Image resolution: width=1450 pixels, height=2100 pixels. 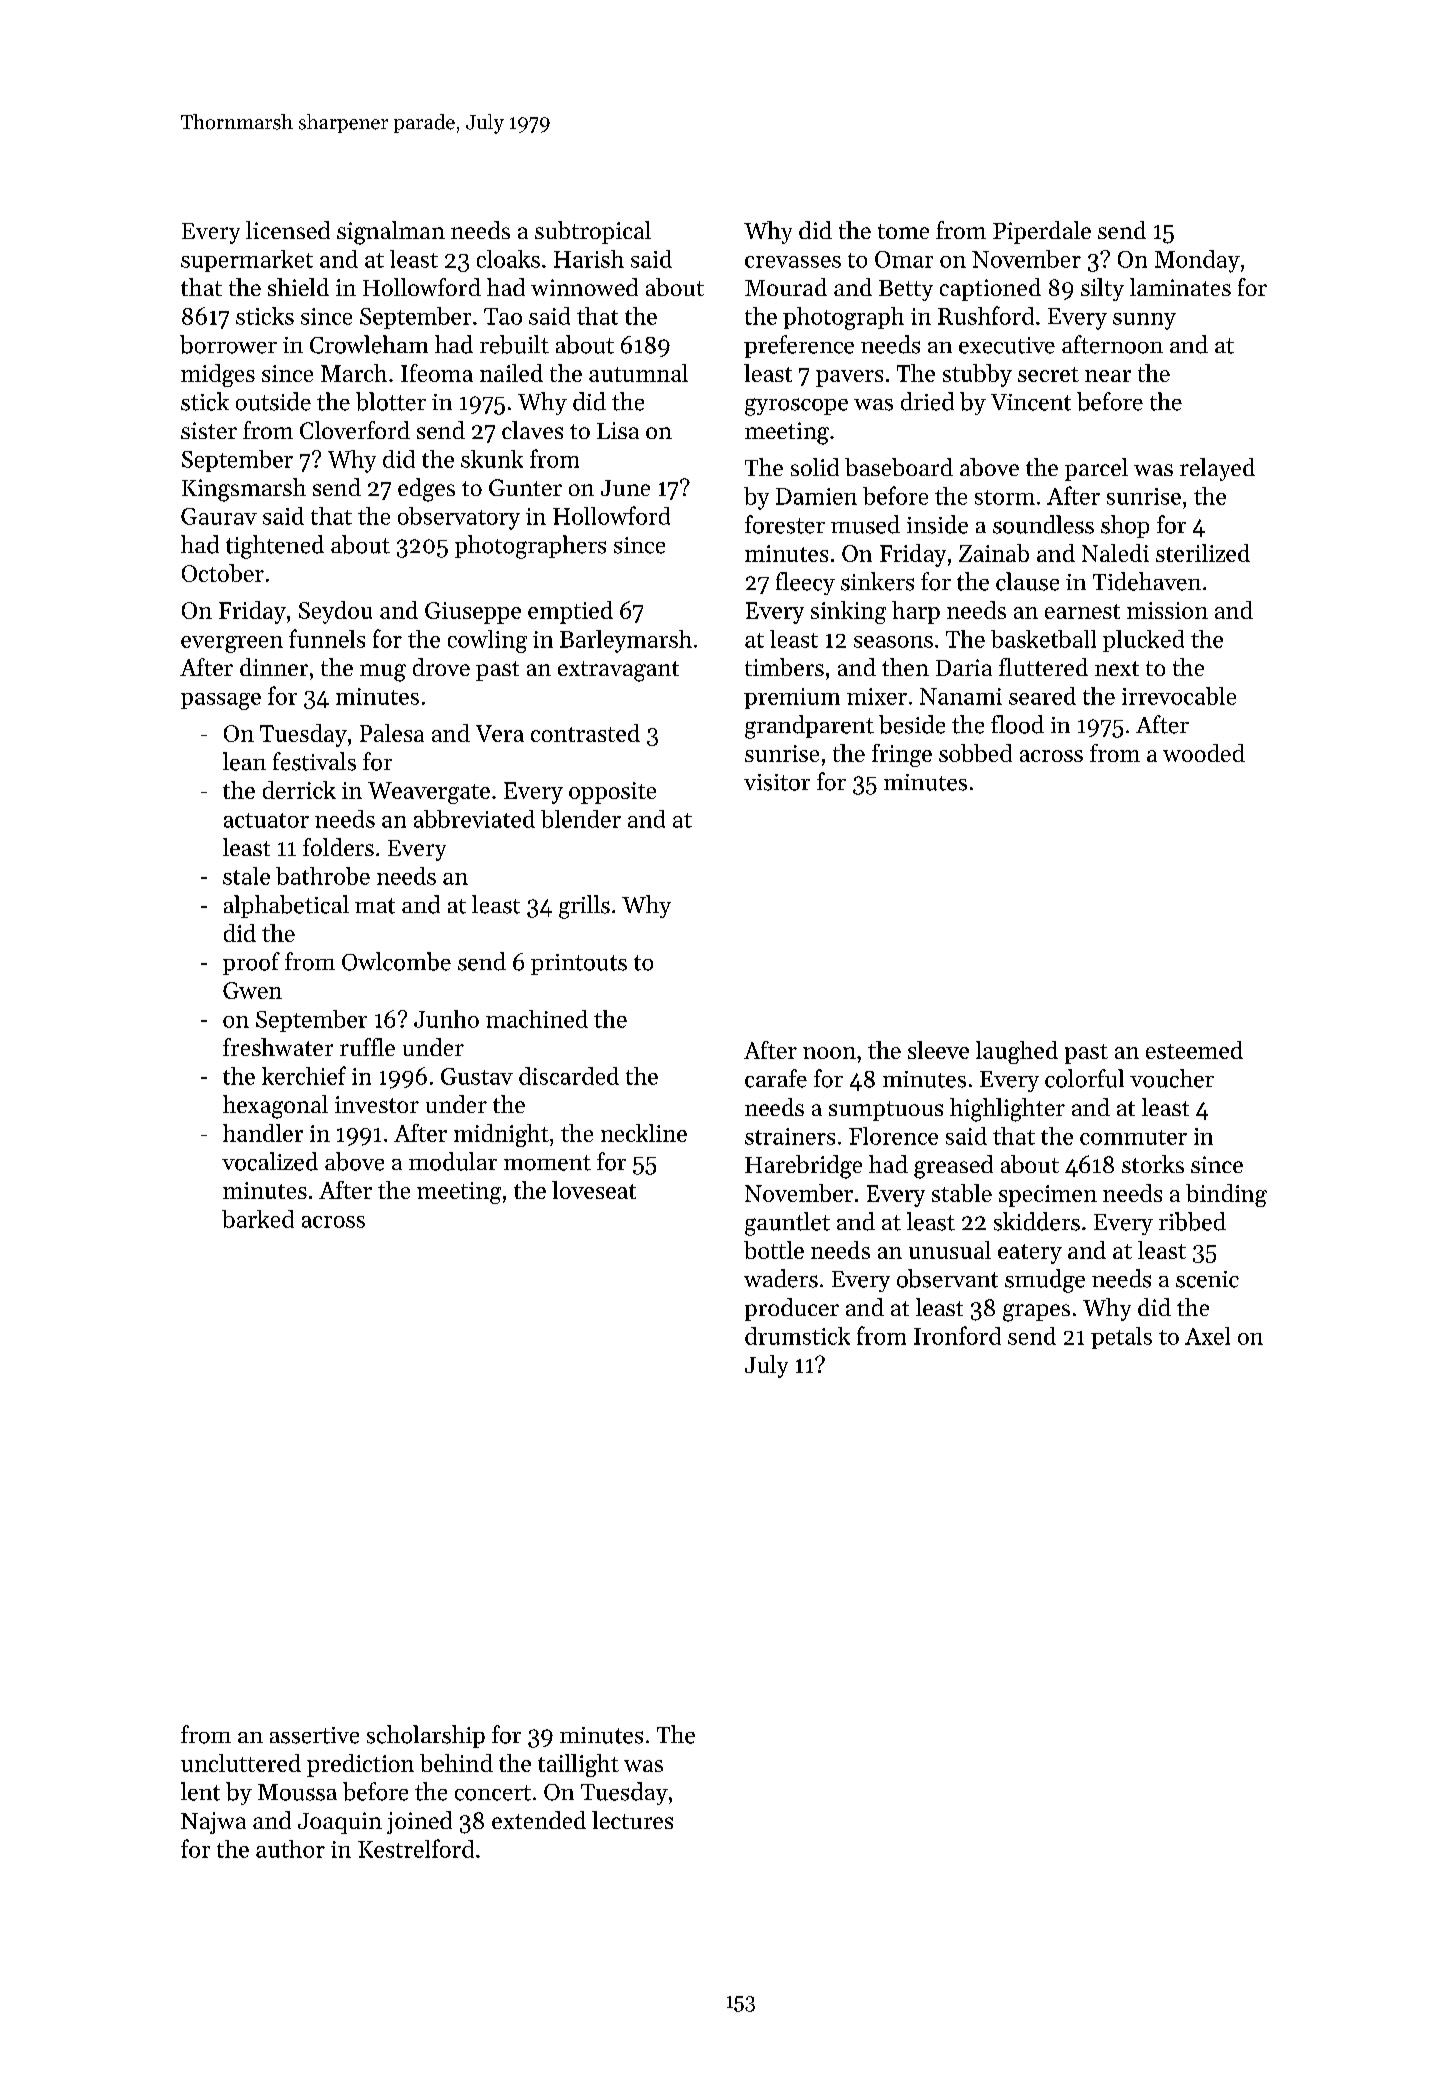 What do you see at coordinates (790, 1136) in the image?
I see `strainers` at bounding box center [790, 1136].
